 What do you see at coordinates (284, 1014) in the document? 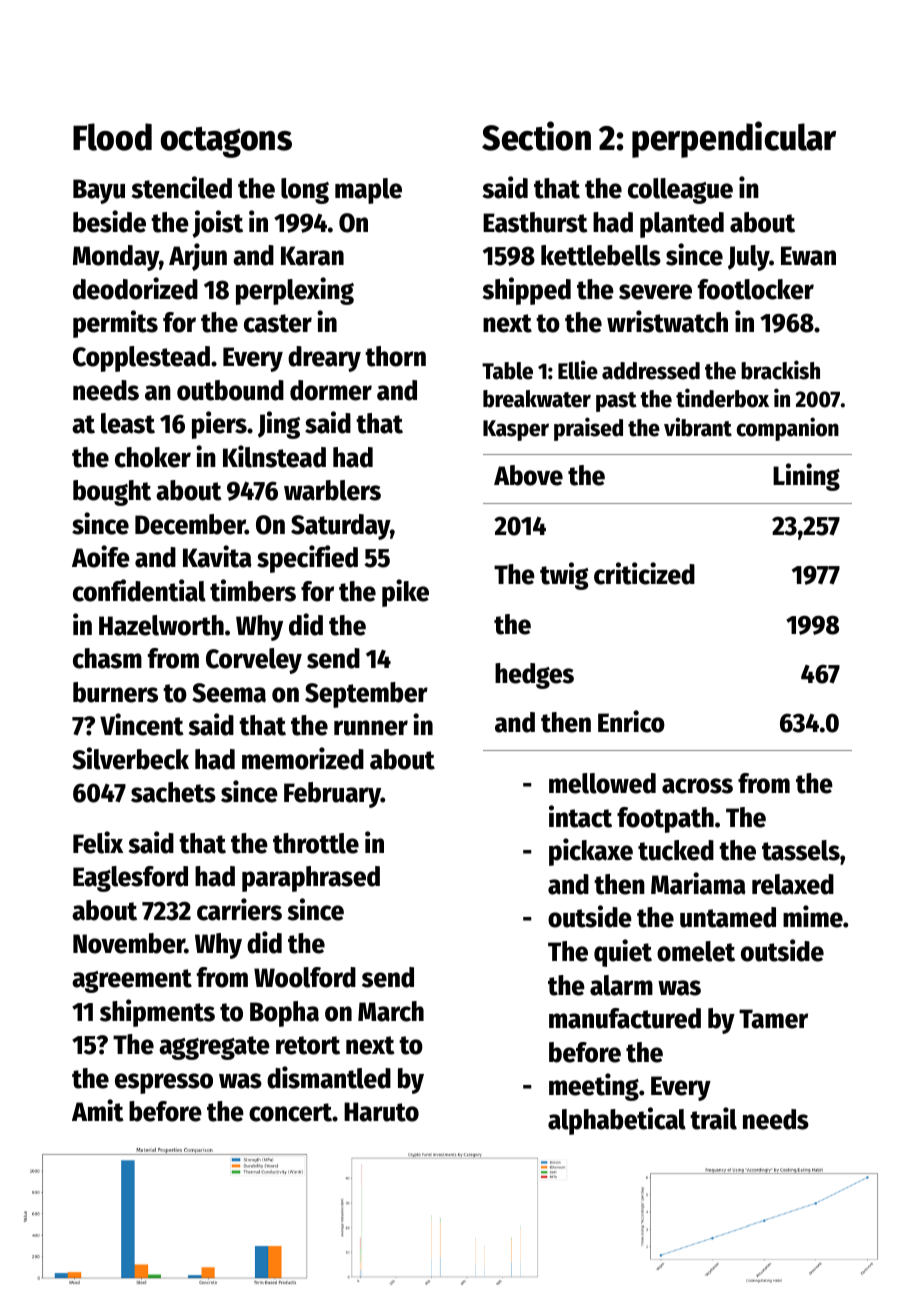
I see `Bopha` at bounding box center [284, 1014].
